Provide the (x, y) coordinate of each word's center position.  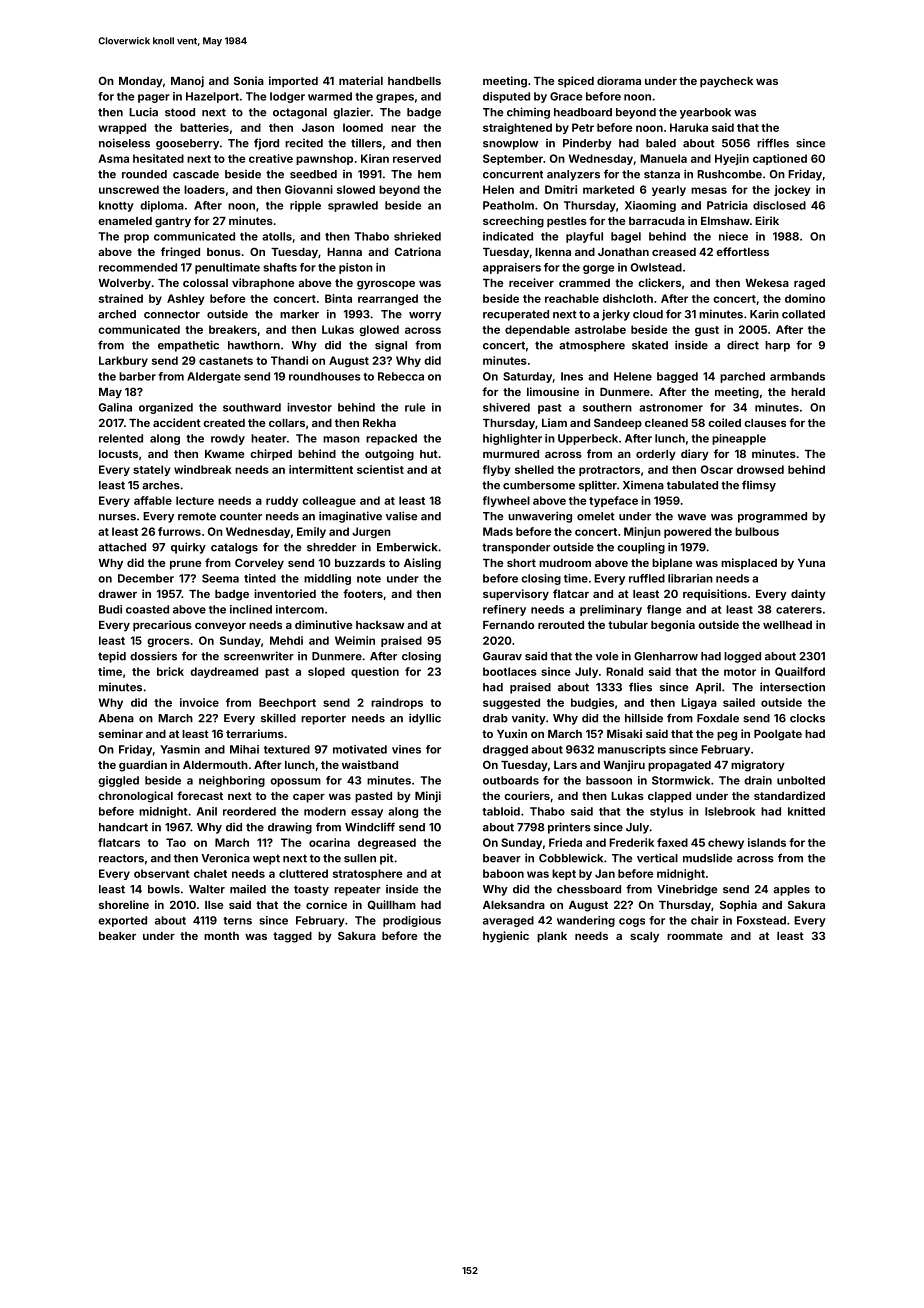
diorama (619, 80)
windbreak (203, 469)
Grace (566, 96)
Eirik (767, 220)
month (221, 936)
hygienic (506, 937)
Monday (141, 82)
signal (391, 346)
